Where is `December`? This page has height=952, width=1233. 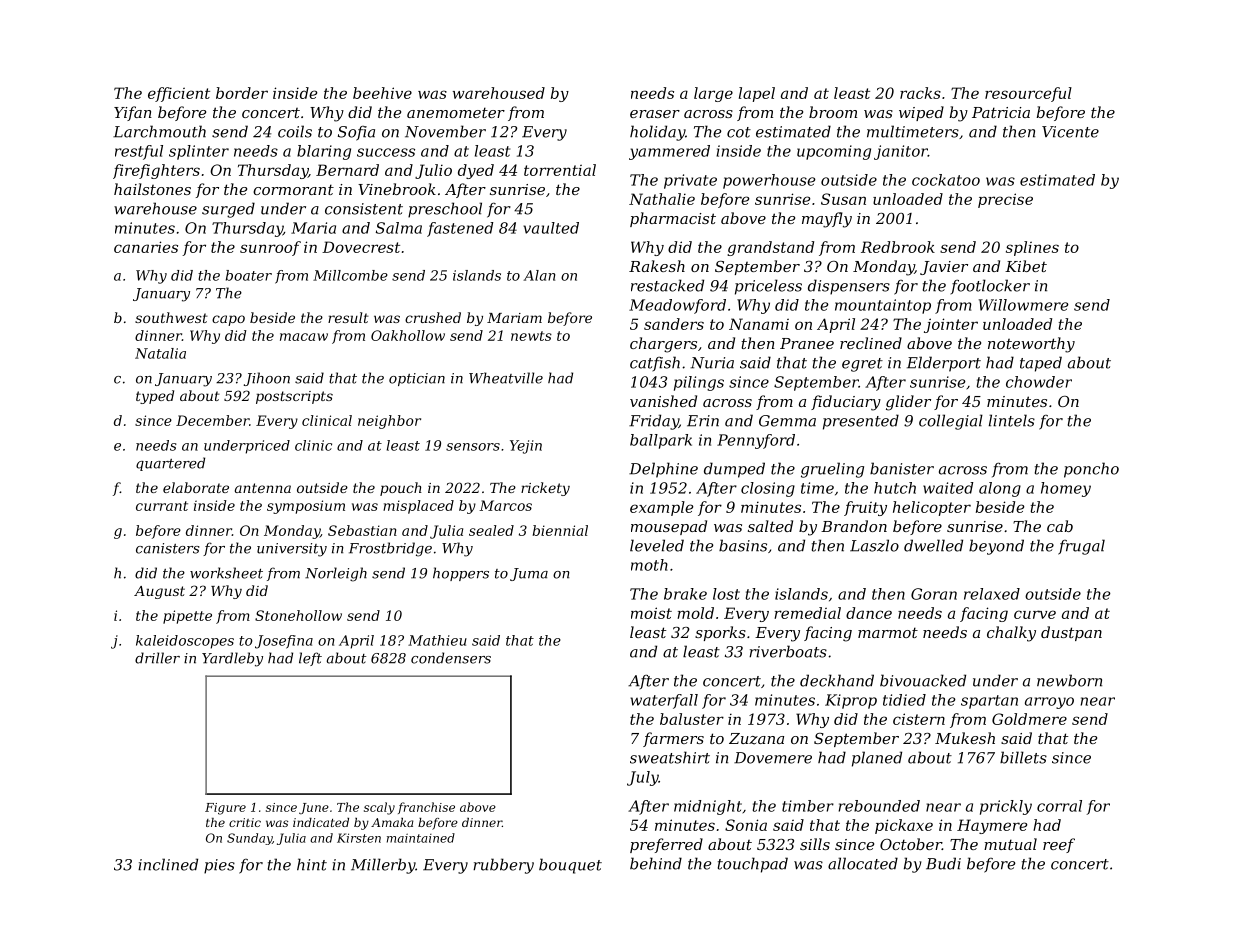 December is located at coordinates (212, 420).
